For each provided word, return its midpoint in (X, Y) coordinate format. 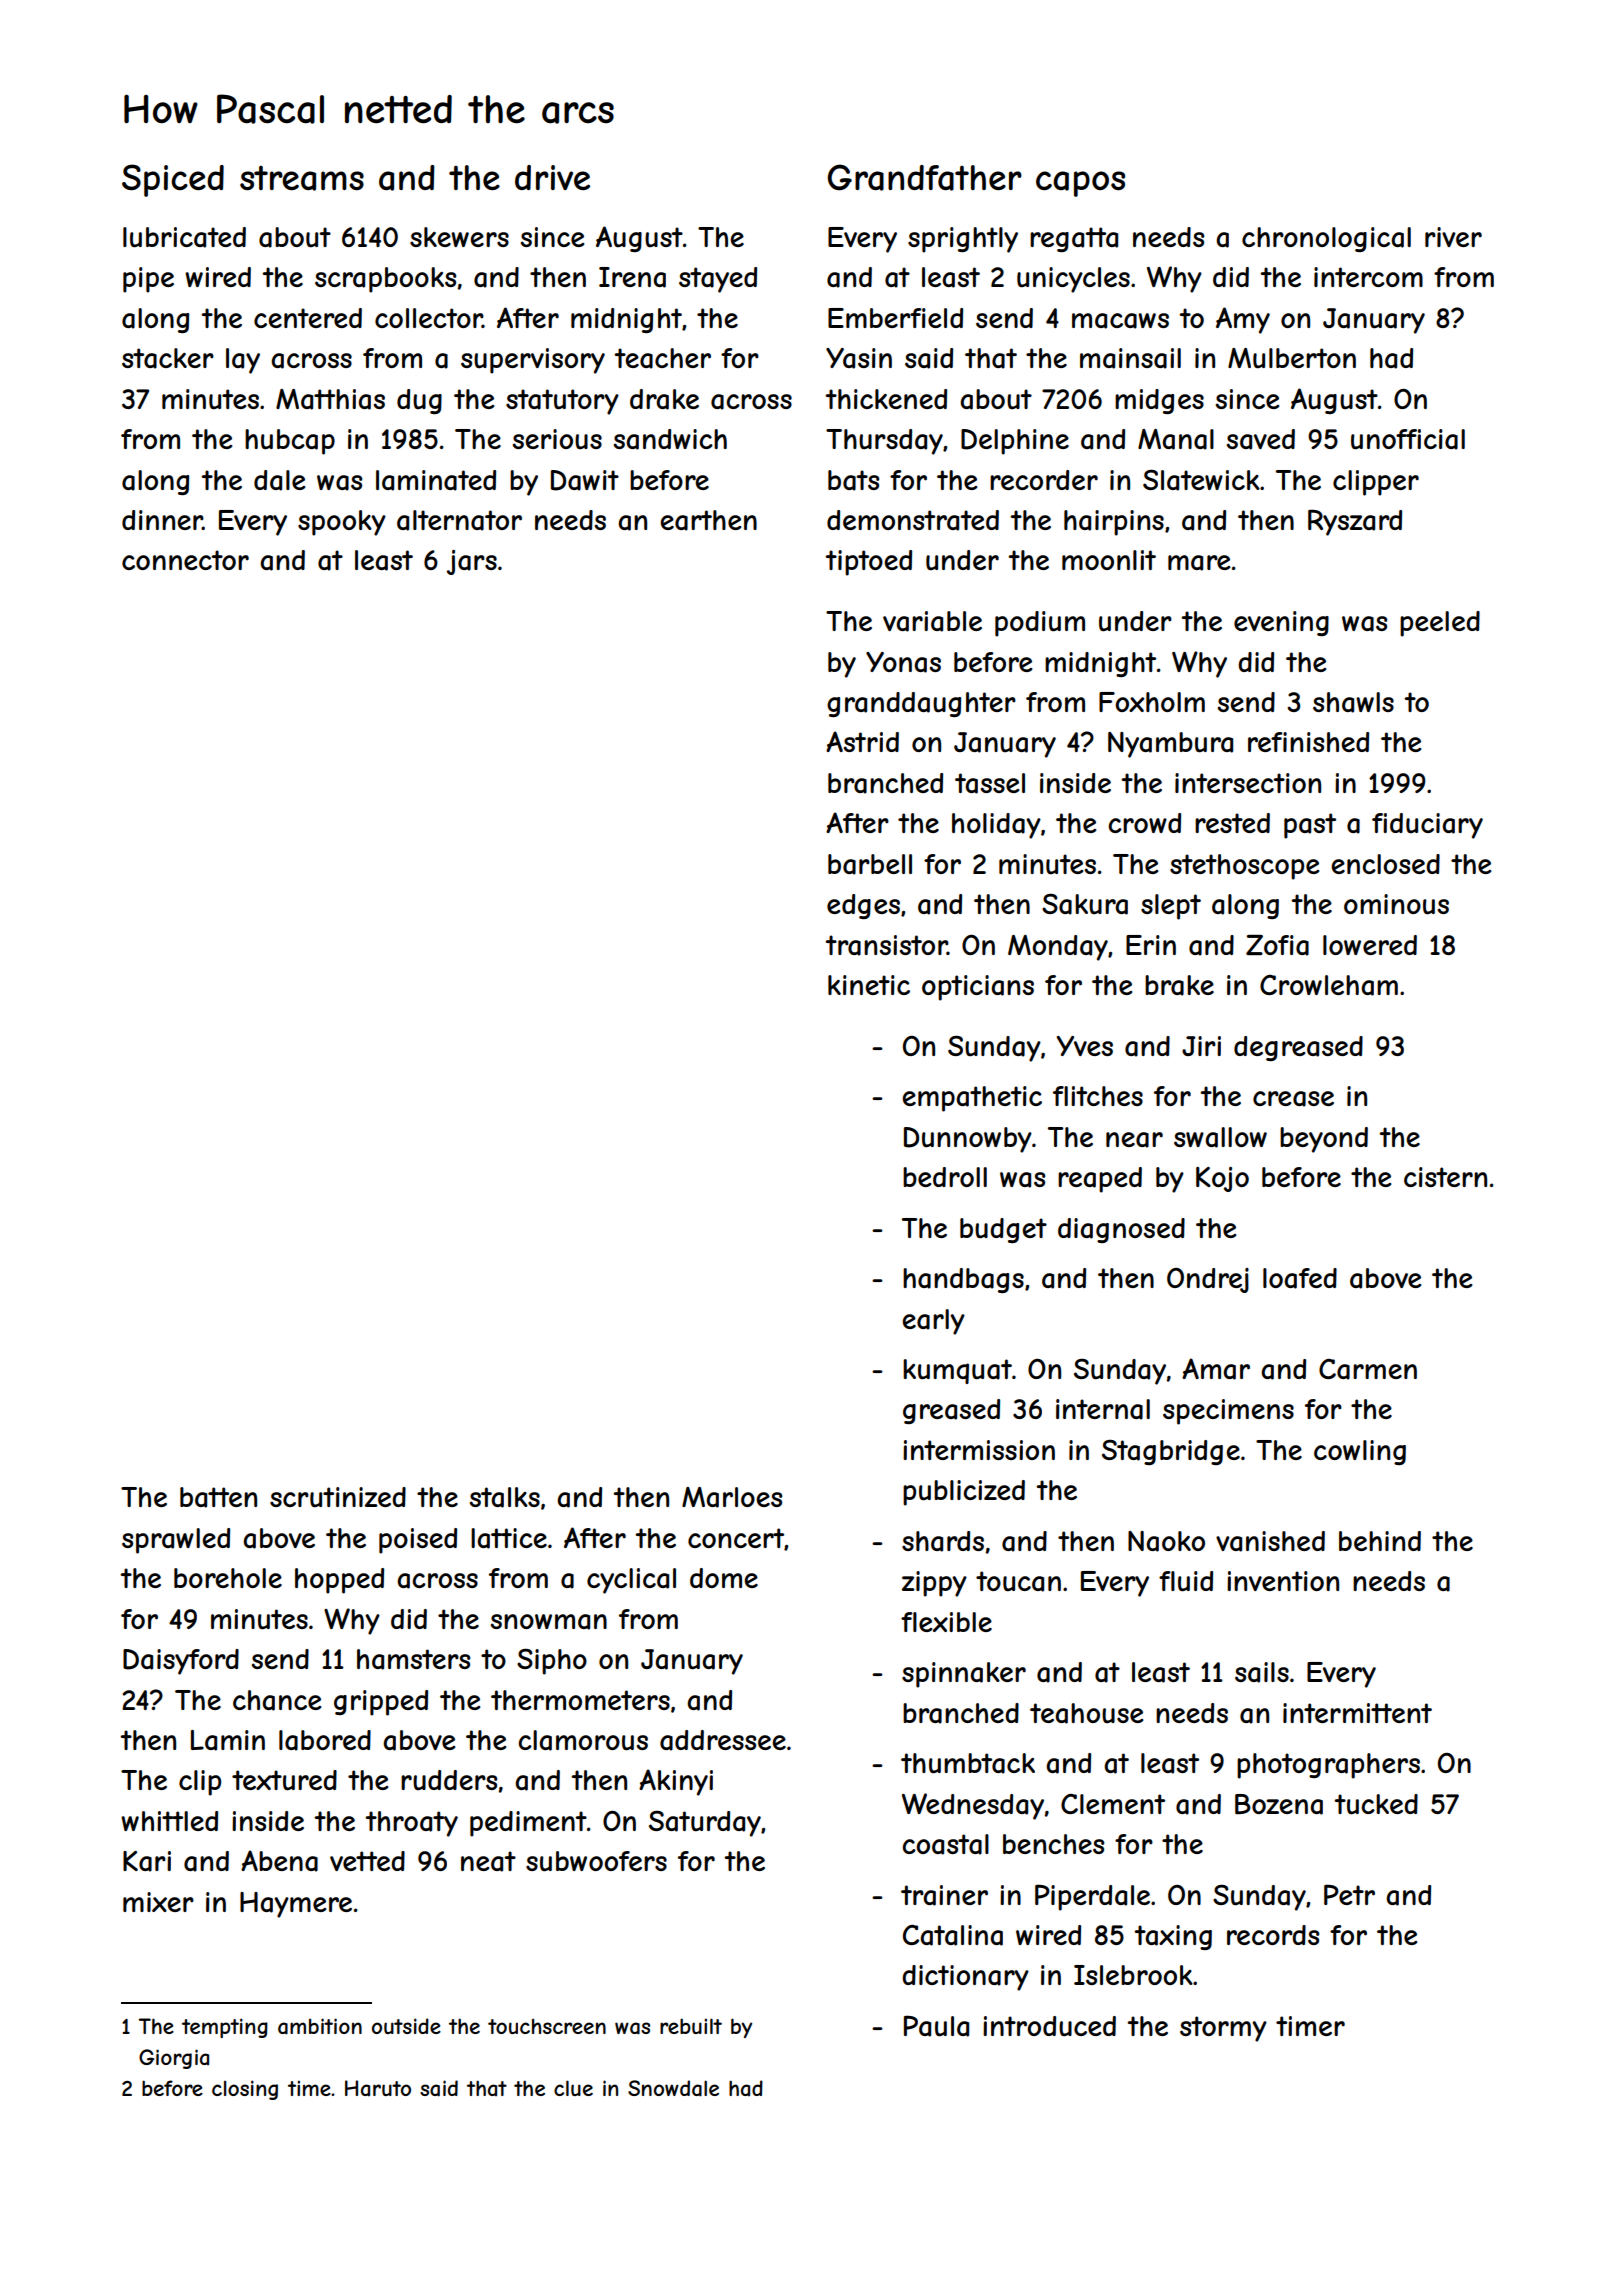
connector (185, 560)
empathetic (972, 1099)
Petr (1349, 1894)
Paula (936, 2026)
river (1453, 237)
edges (863, 906)
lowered (1370, 945)
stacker (168, 358)
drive (552, 177)
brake (1179, 985)
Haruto (378, 2088)
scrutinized (338, 1497)
